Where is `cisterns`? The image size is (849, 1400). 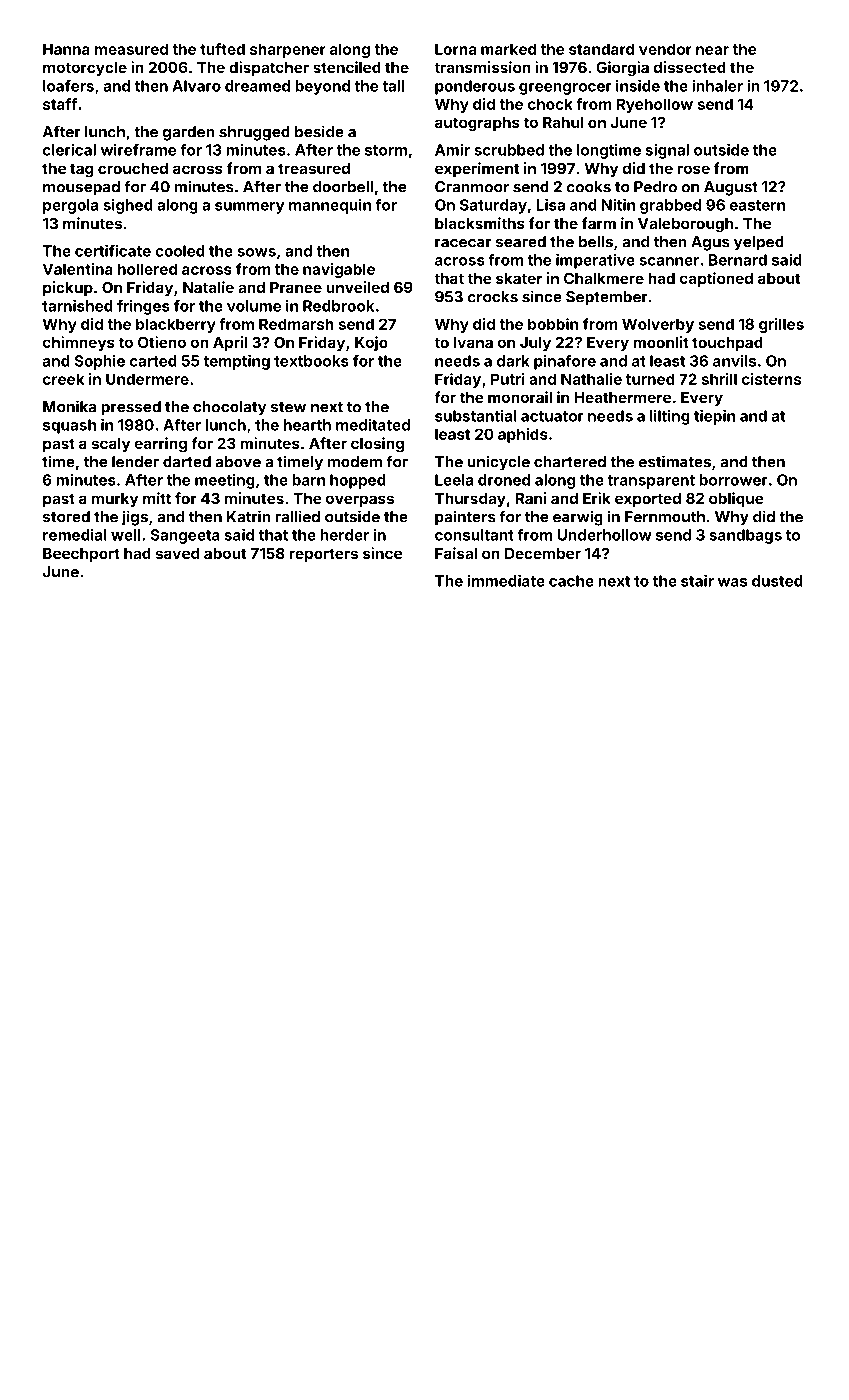 cisterns is located at coordinates (771, 379).
